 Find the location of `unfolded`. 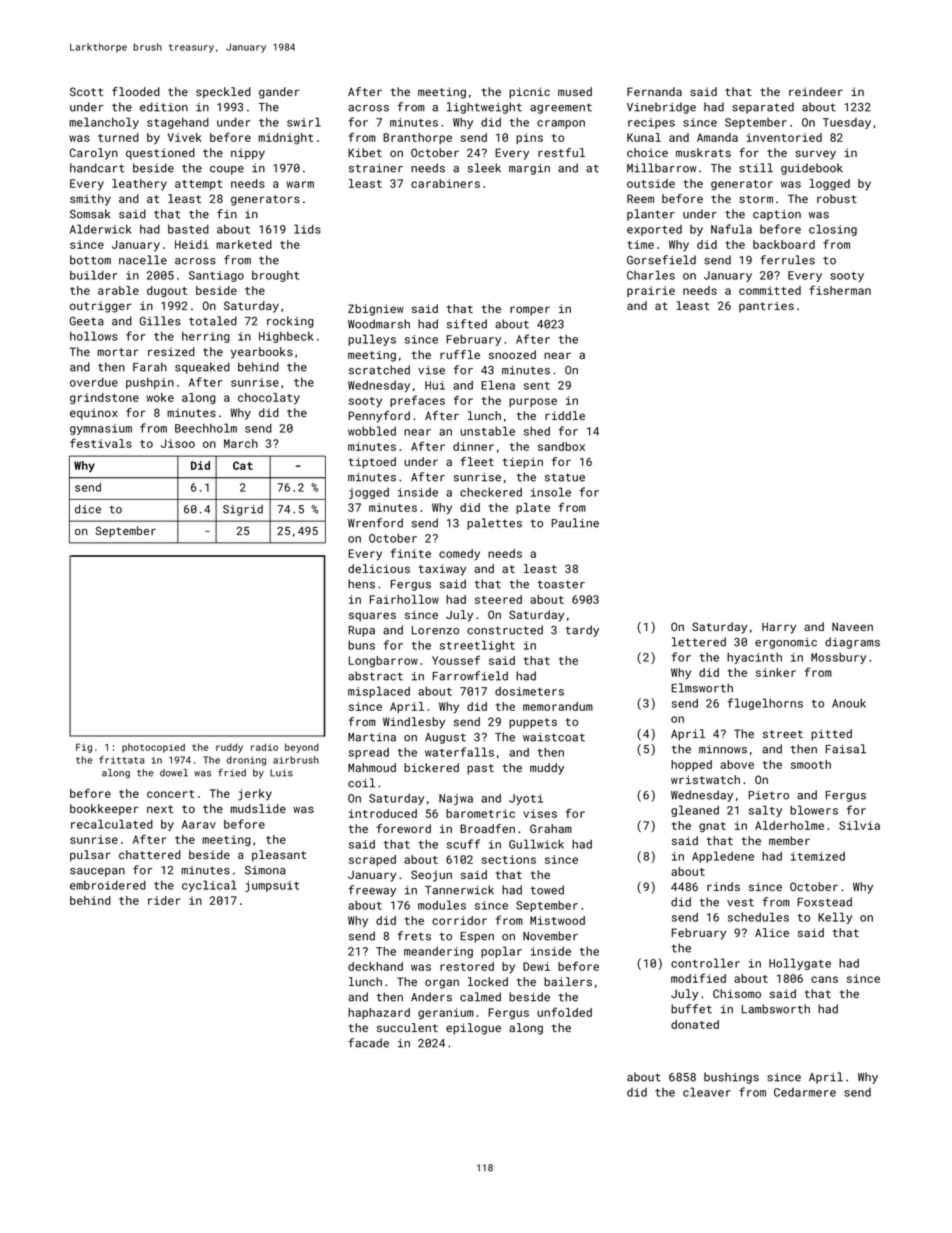

unfolded is located at coordinates (564, 1012).
